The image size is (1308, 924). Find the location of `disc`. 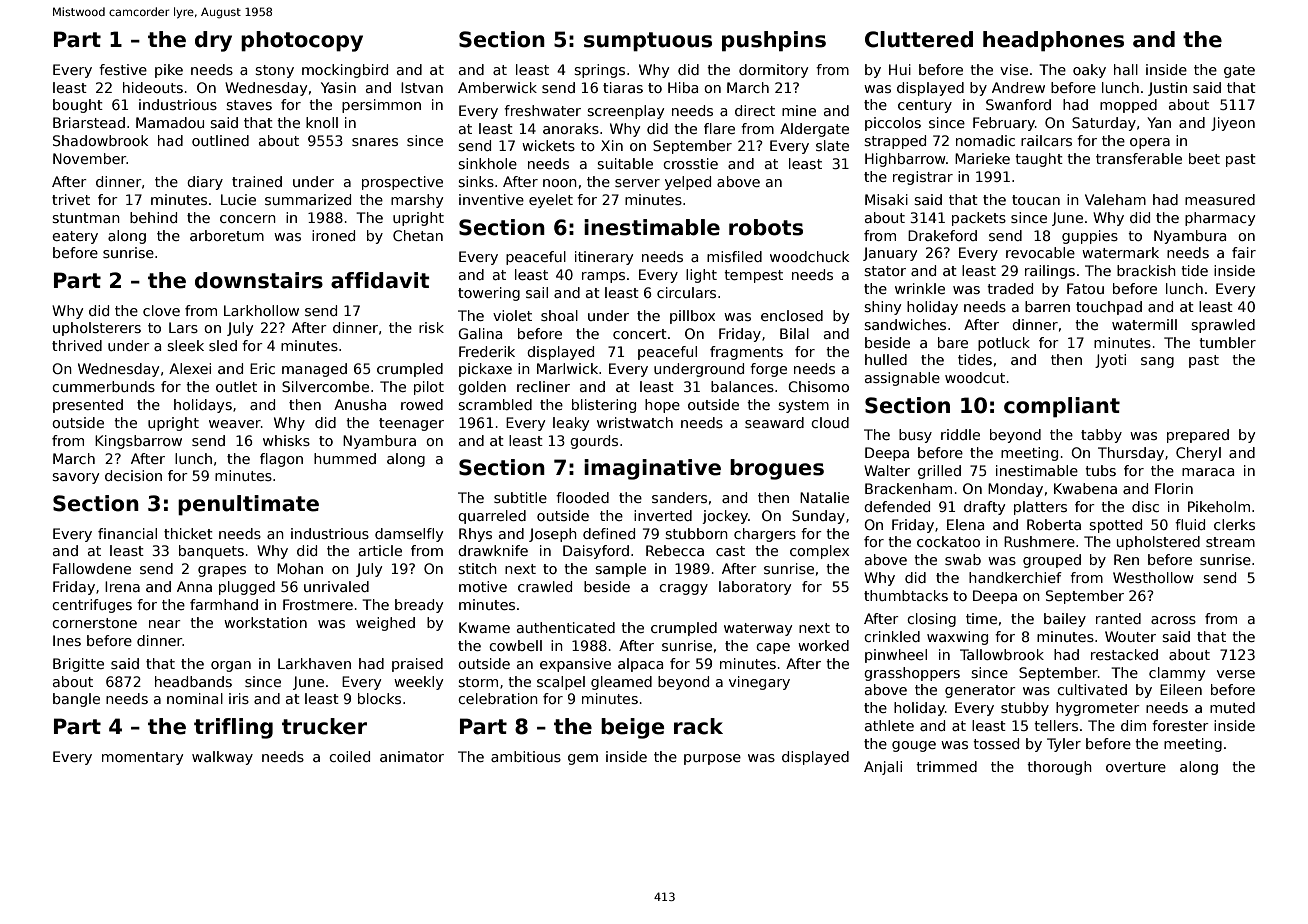

disc is located at coordinates (1145, 506).
